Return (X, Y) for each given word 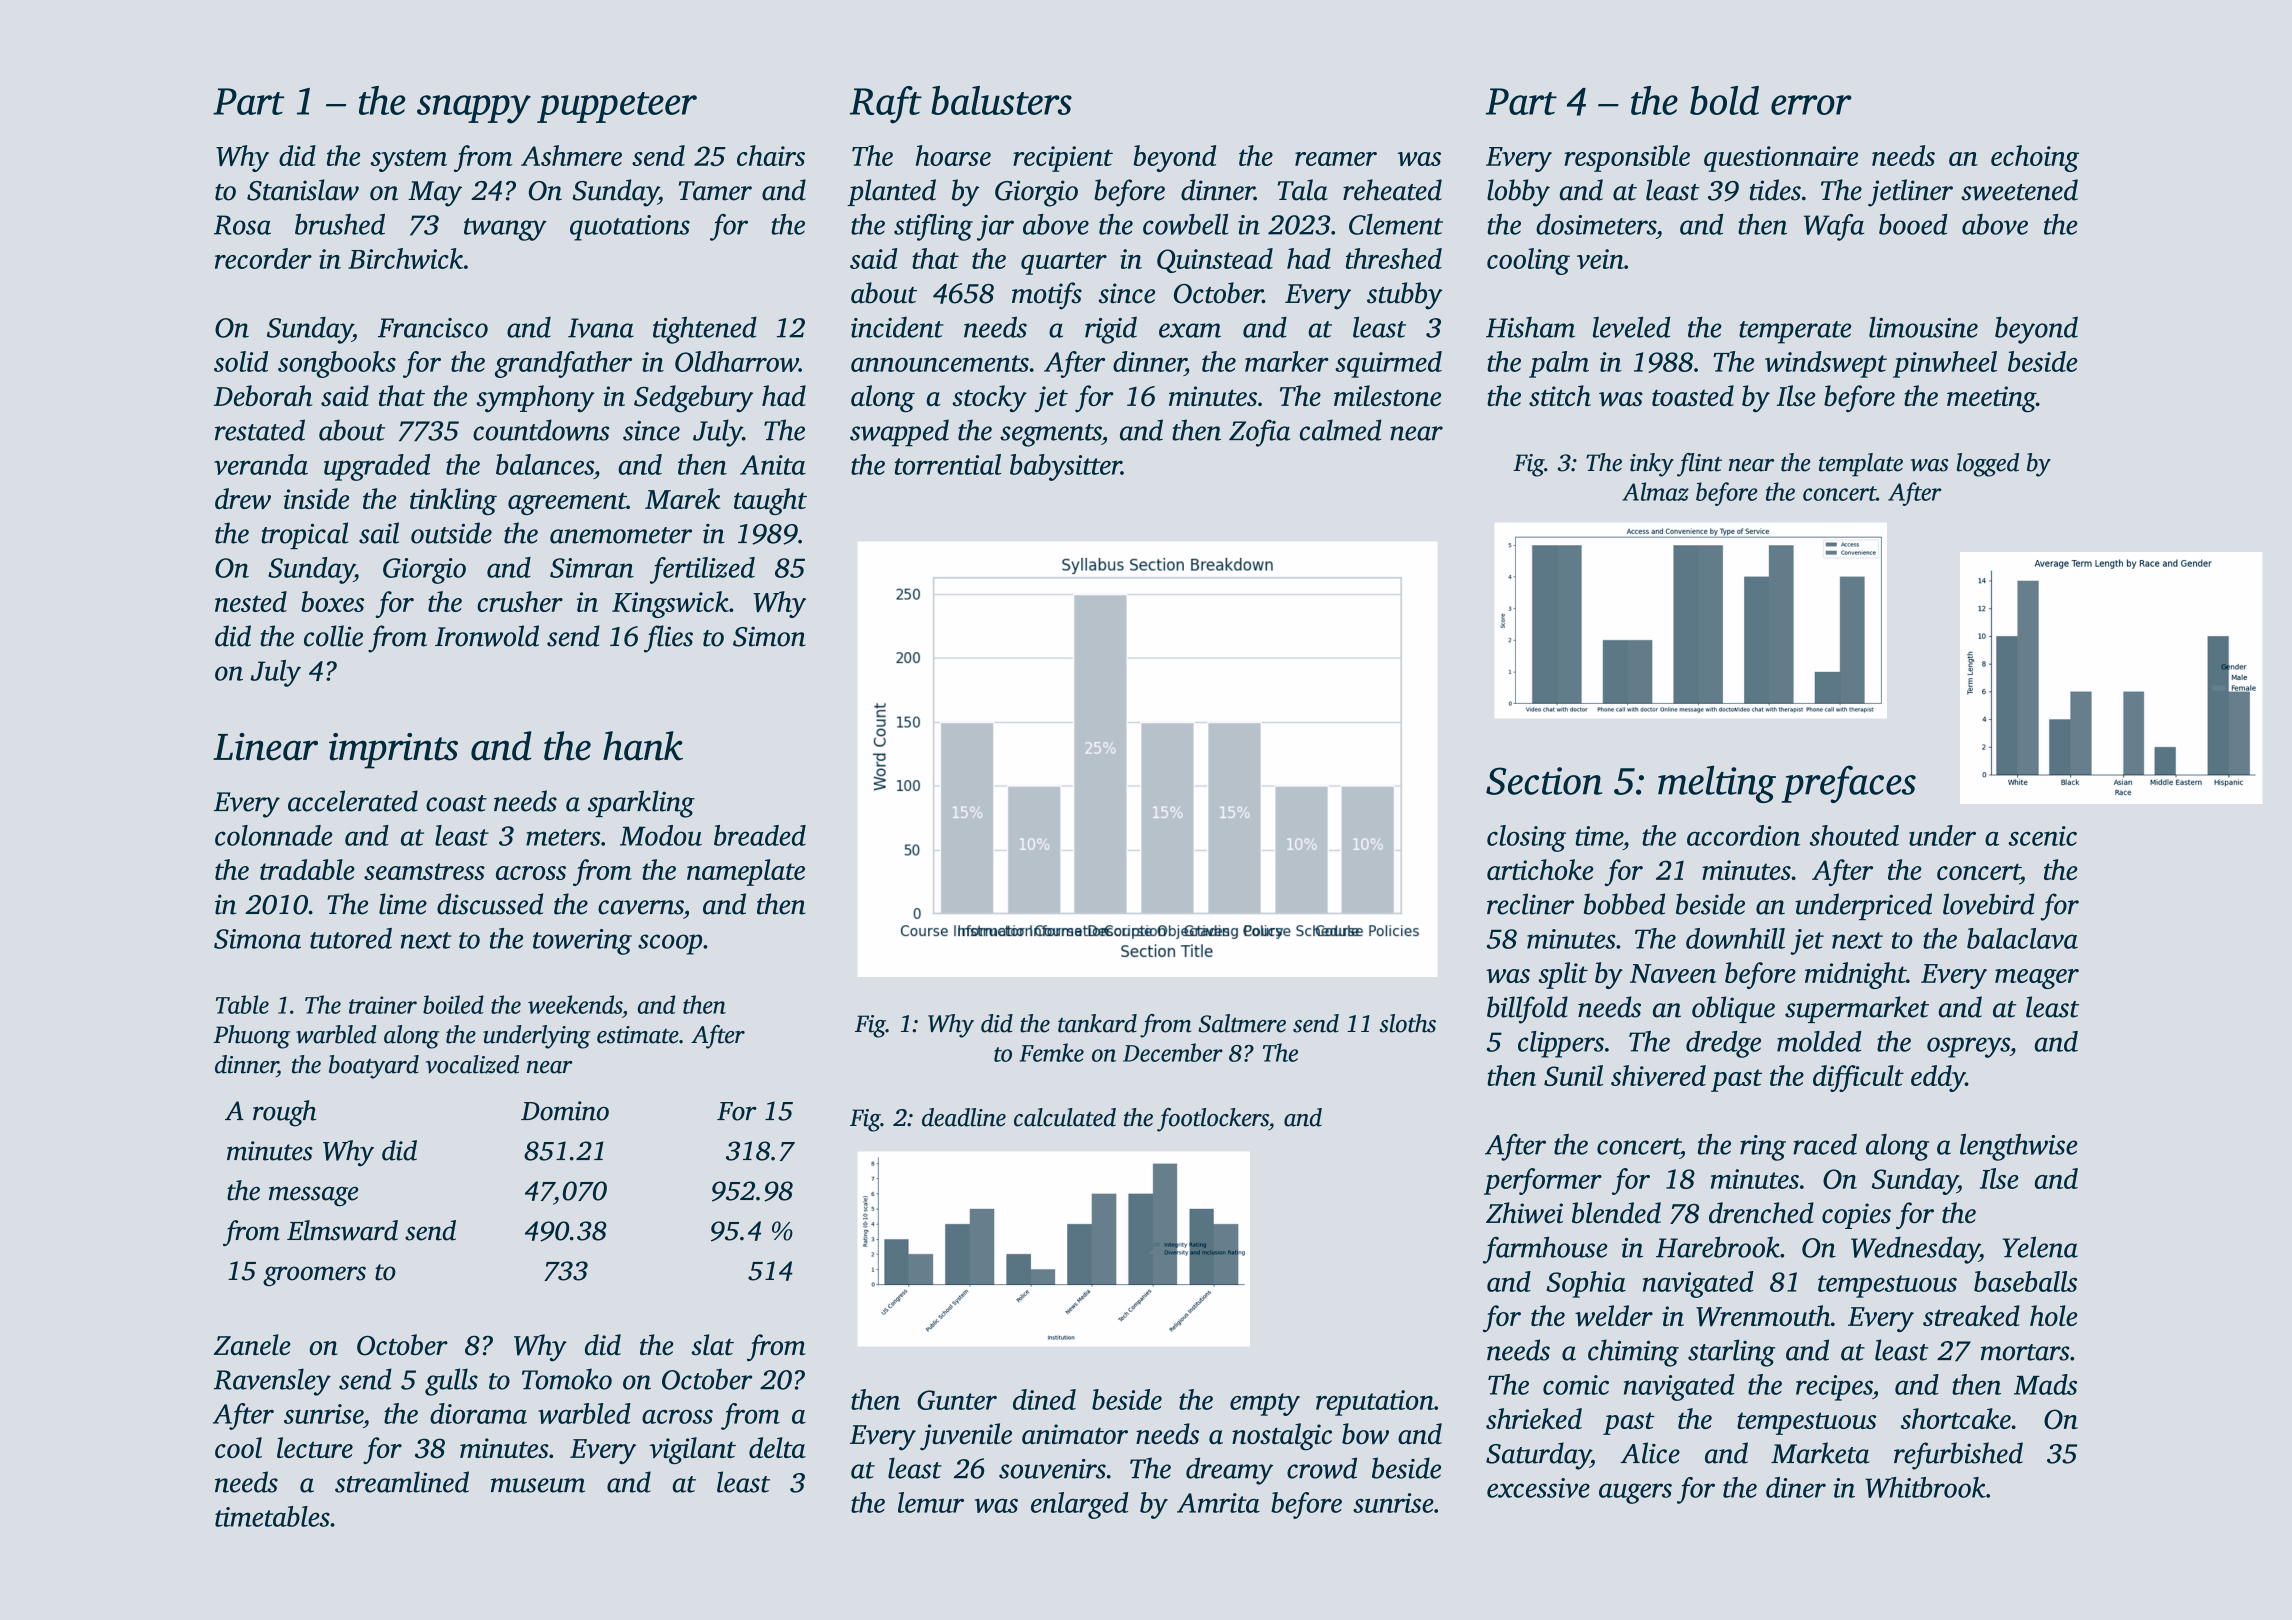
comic (1576, 1385)
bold (1724, 100)
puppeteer (617, 107)
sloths (1407, 1023)
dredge (1723, 1044)
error (1811, 105)
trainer (383, 1005)
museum (538, 1485)
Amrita (1218, 1503)
